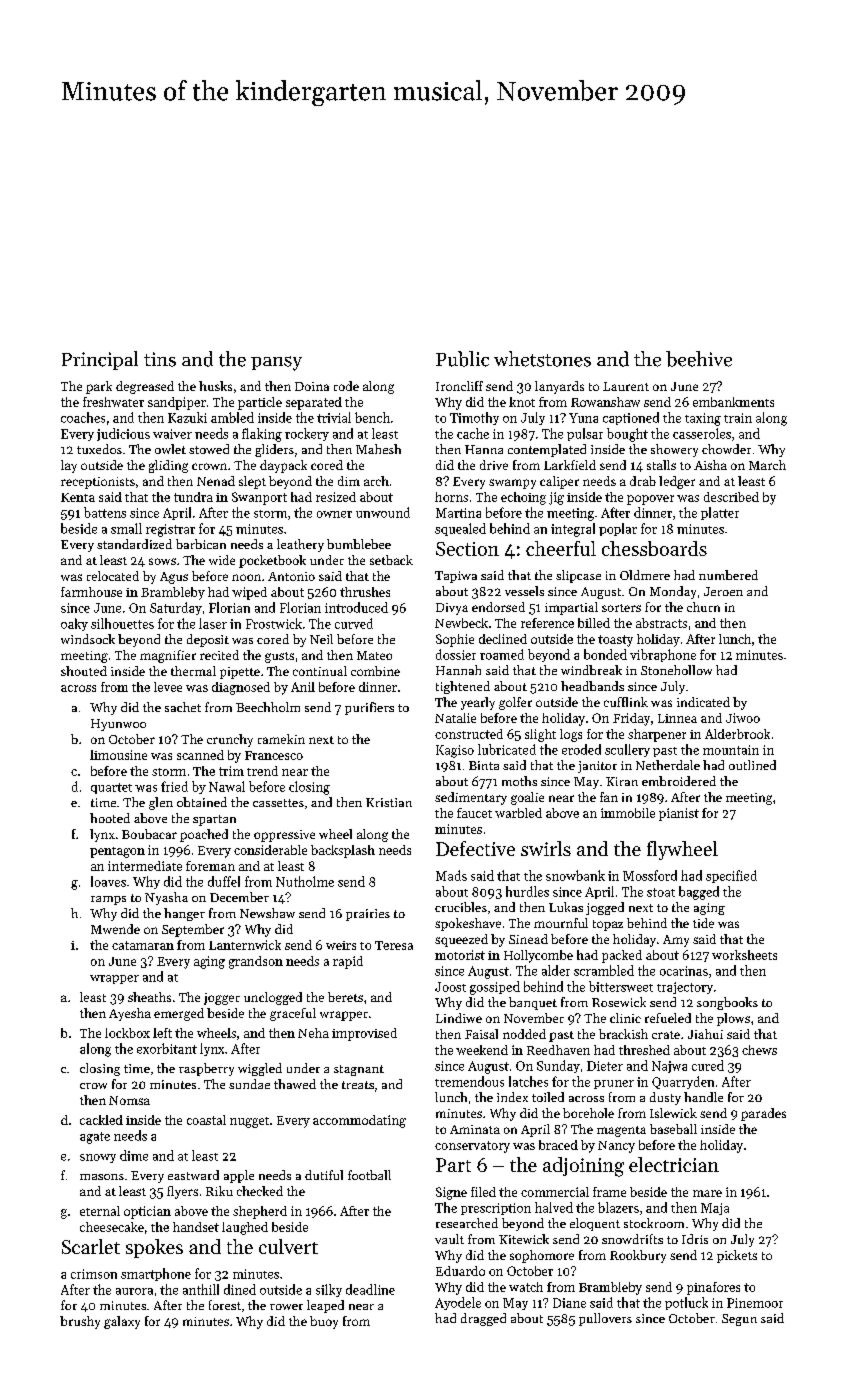 Image resolution: width=849 pixels, height=1400 pixels. Describe the element at coordinates (728, 575) in the screenshot. I see `numbered` at that location.
